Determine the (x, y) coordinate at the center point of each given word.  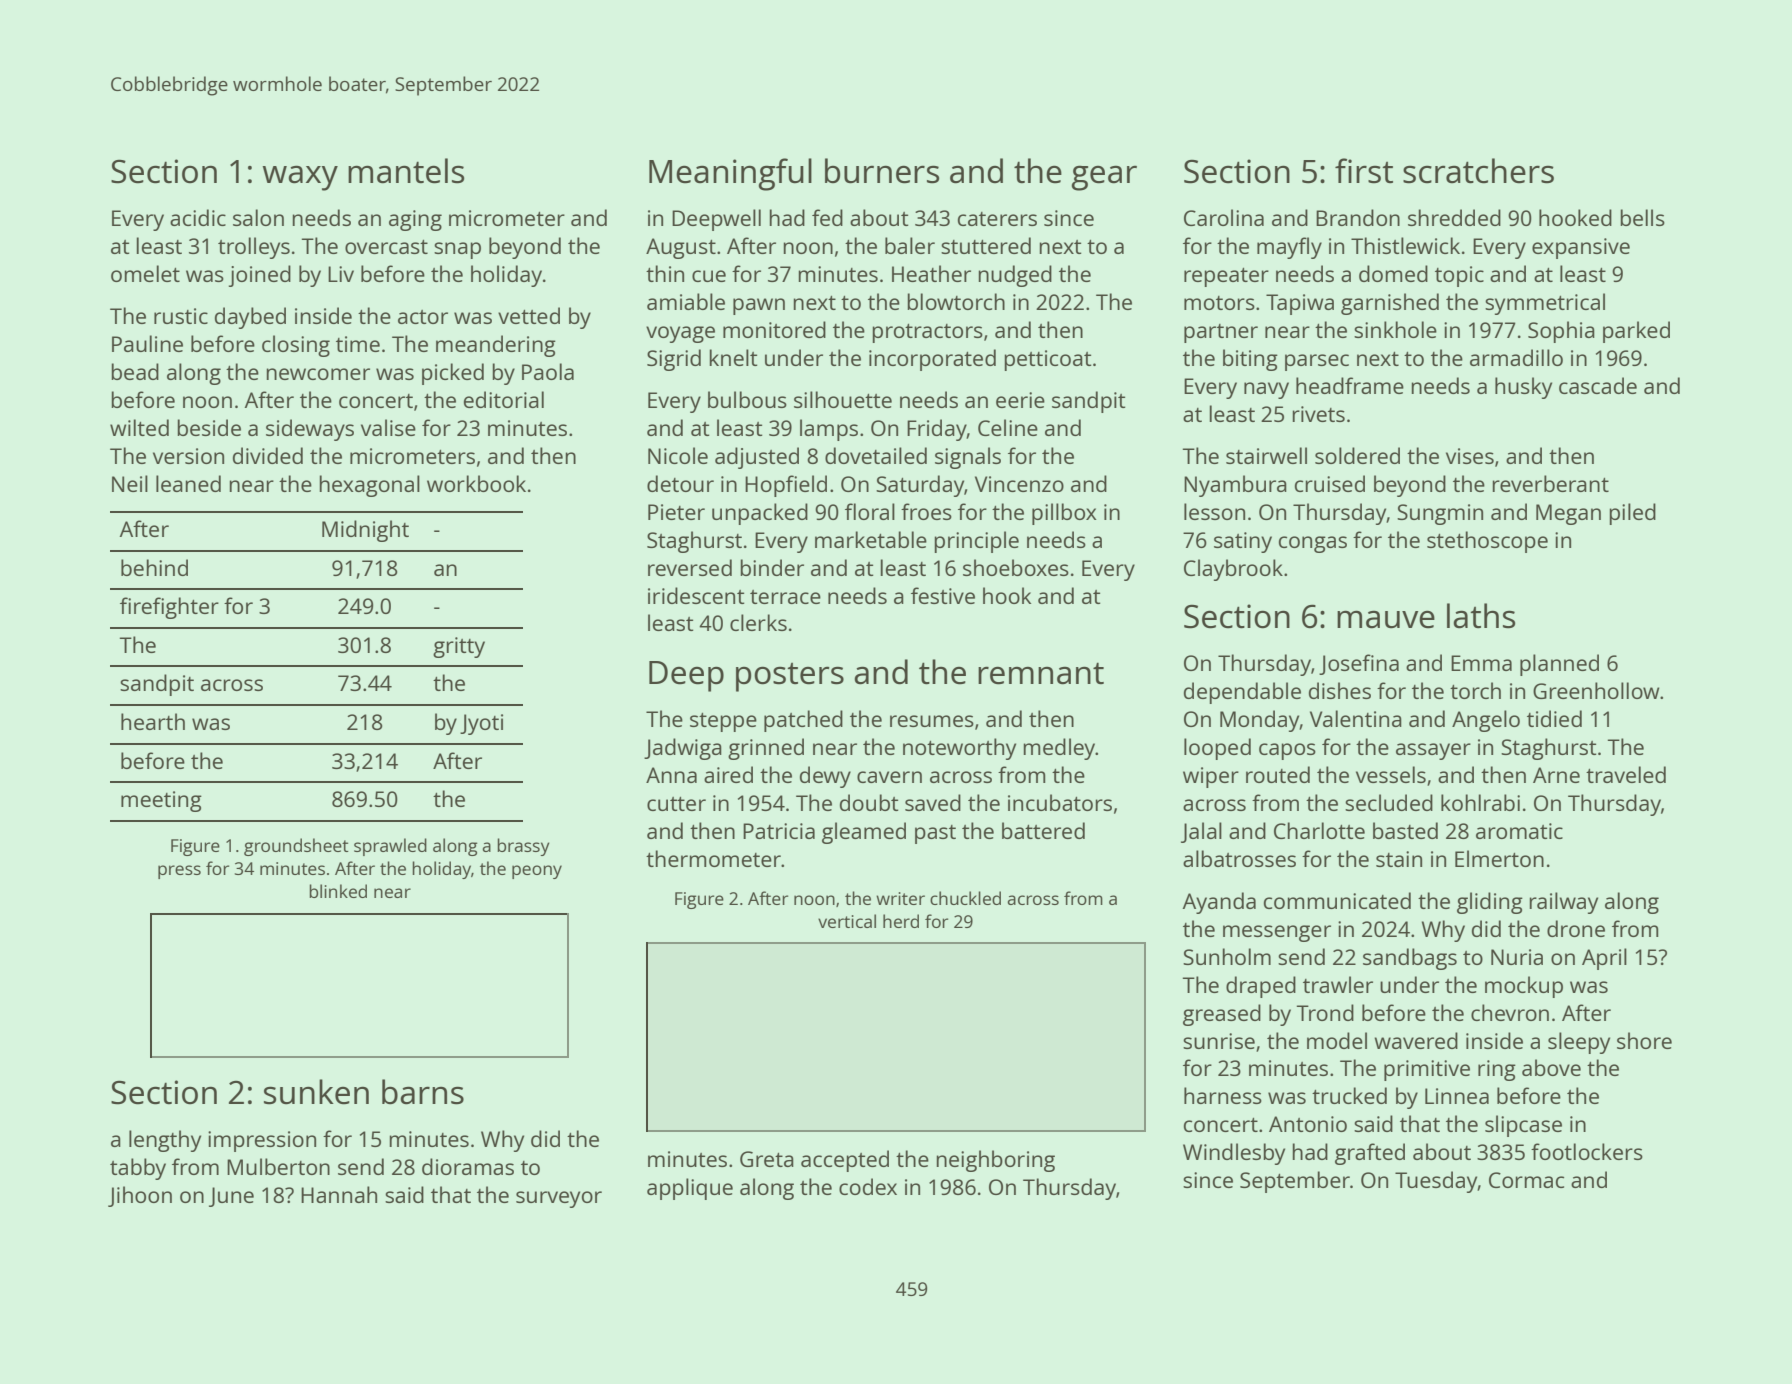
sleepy (1579, 1043)
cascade (1598, 385)
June (231, 1197)
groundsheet (296, 847)
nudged (1015, 276)
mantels (406, 171)
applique (690, 1189)
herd (901, 921)
